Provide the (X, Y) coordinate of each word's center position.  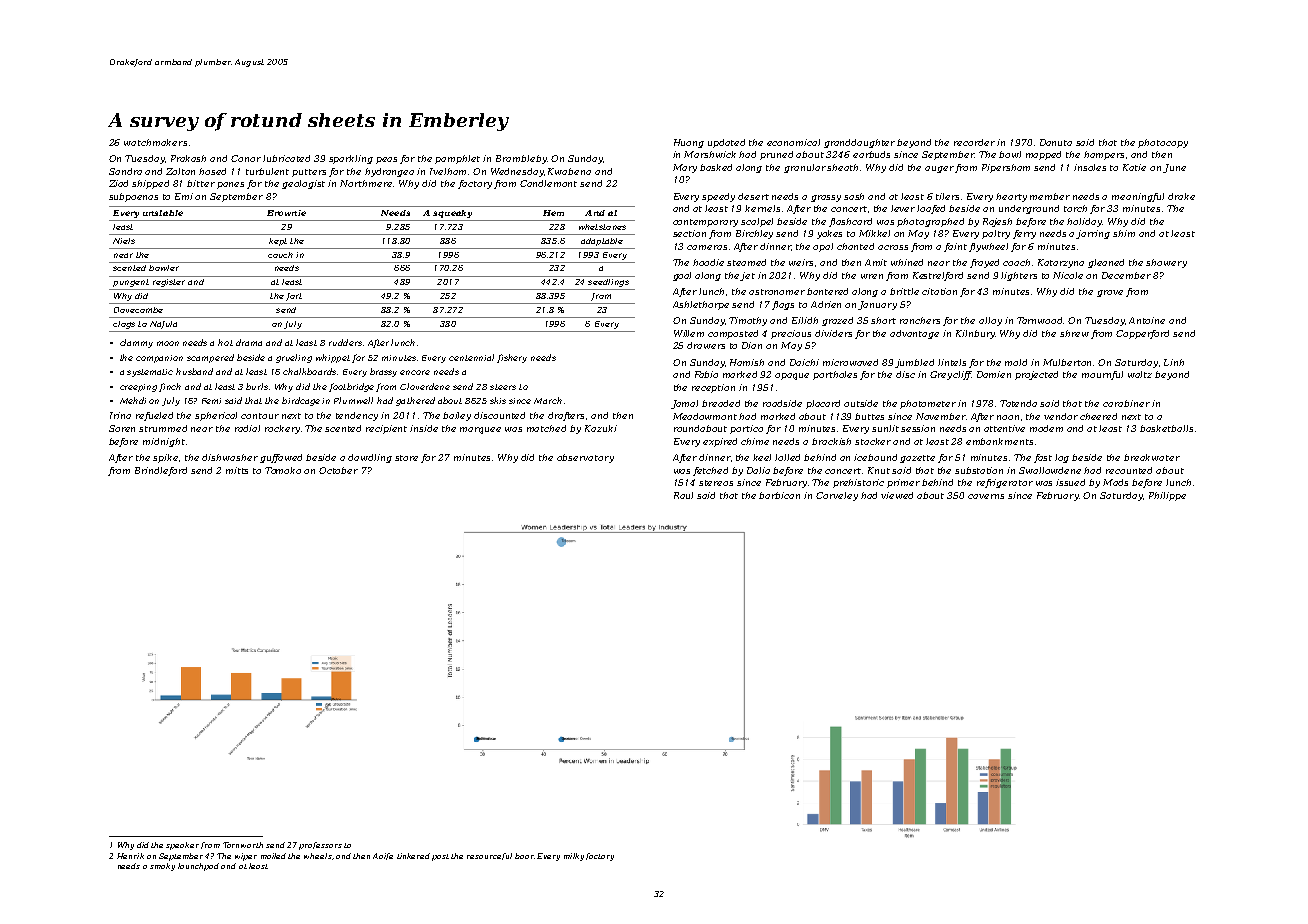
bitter (201, 183)
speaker (182, 846)
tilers (947, 196)
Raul (683, 495)
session (918, 428)
